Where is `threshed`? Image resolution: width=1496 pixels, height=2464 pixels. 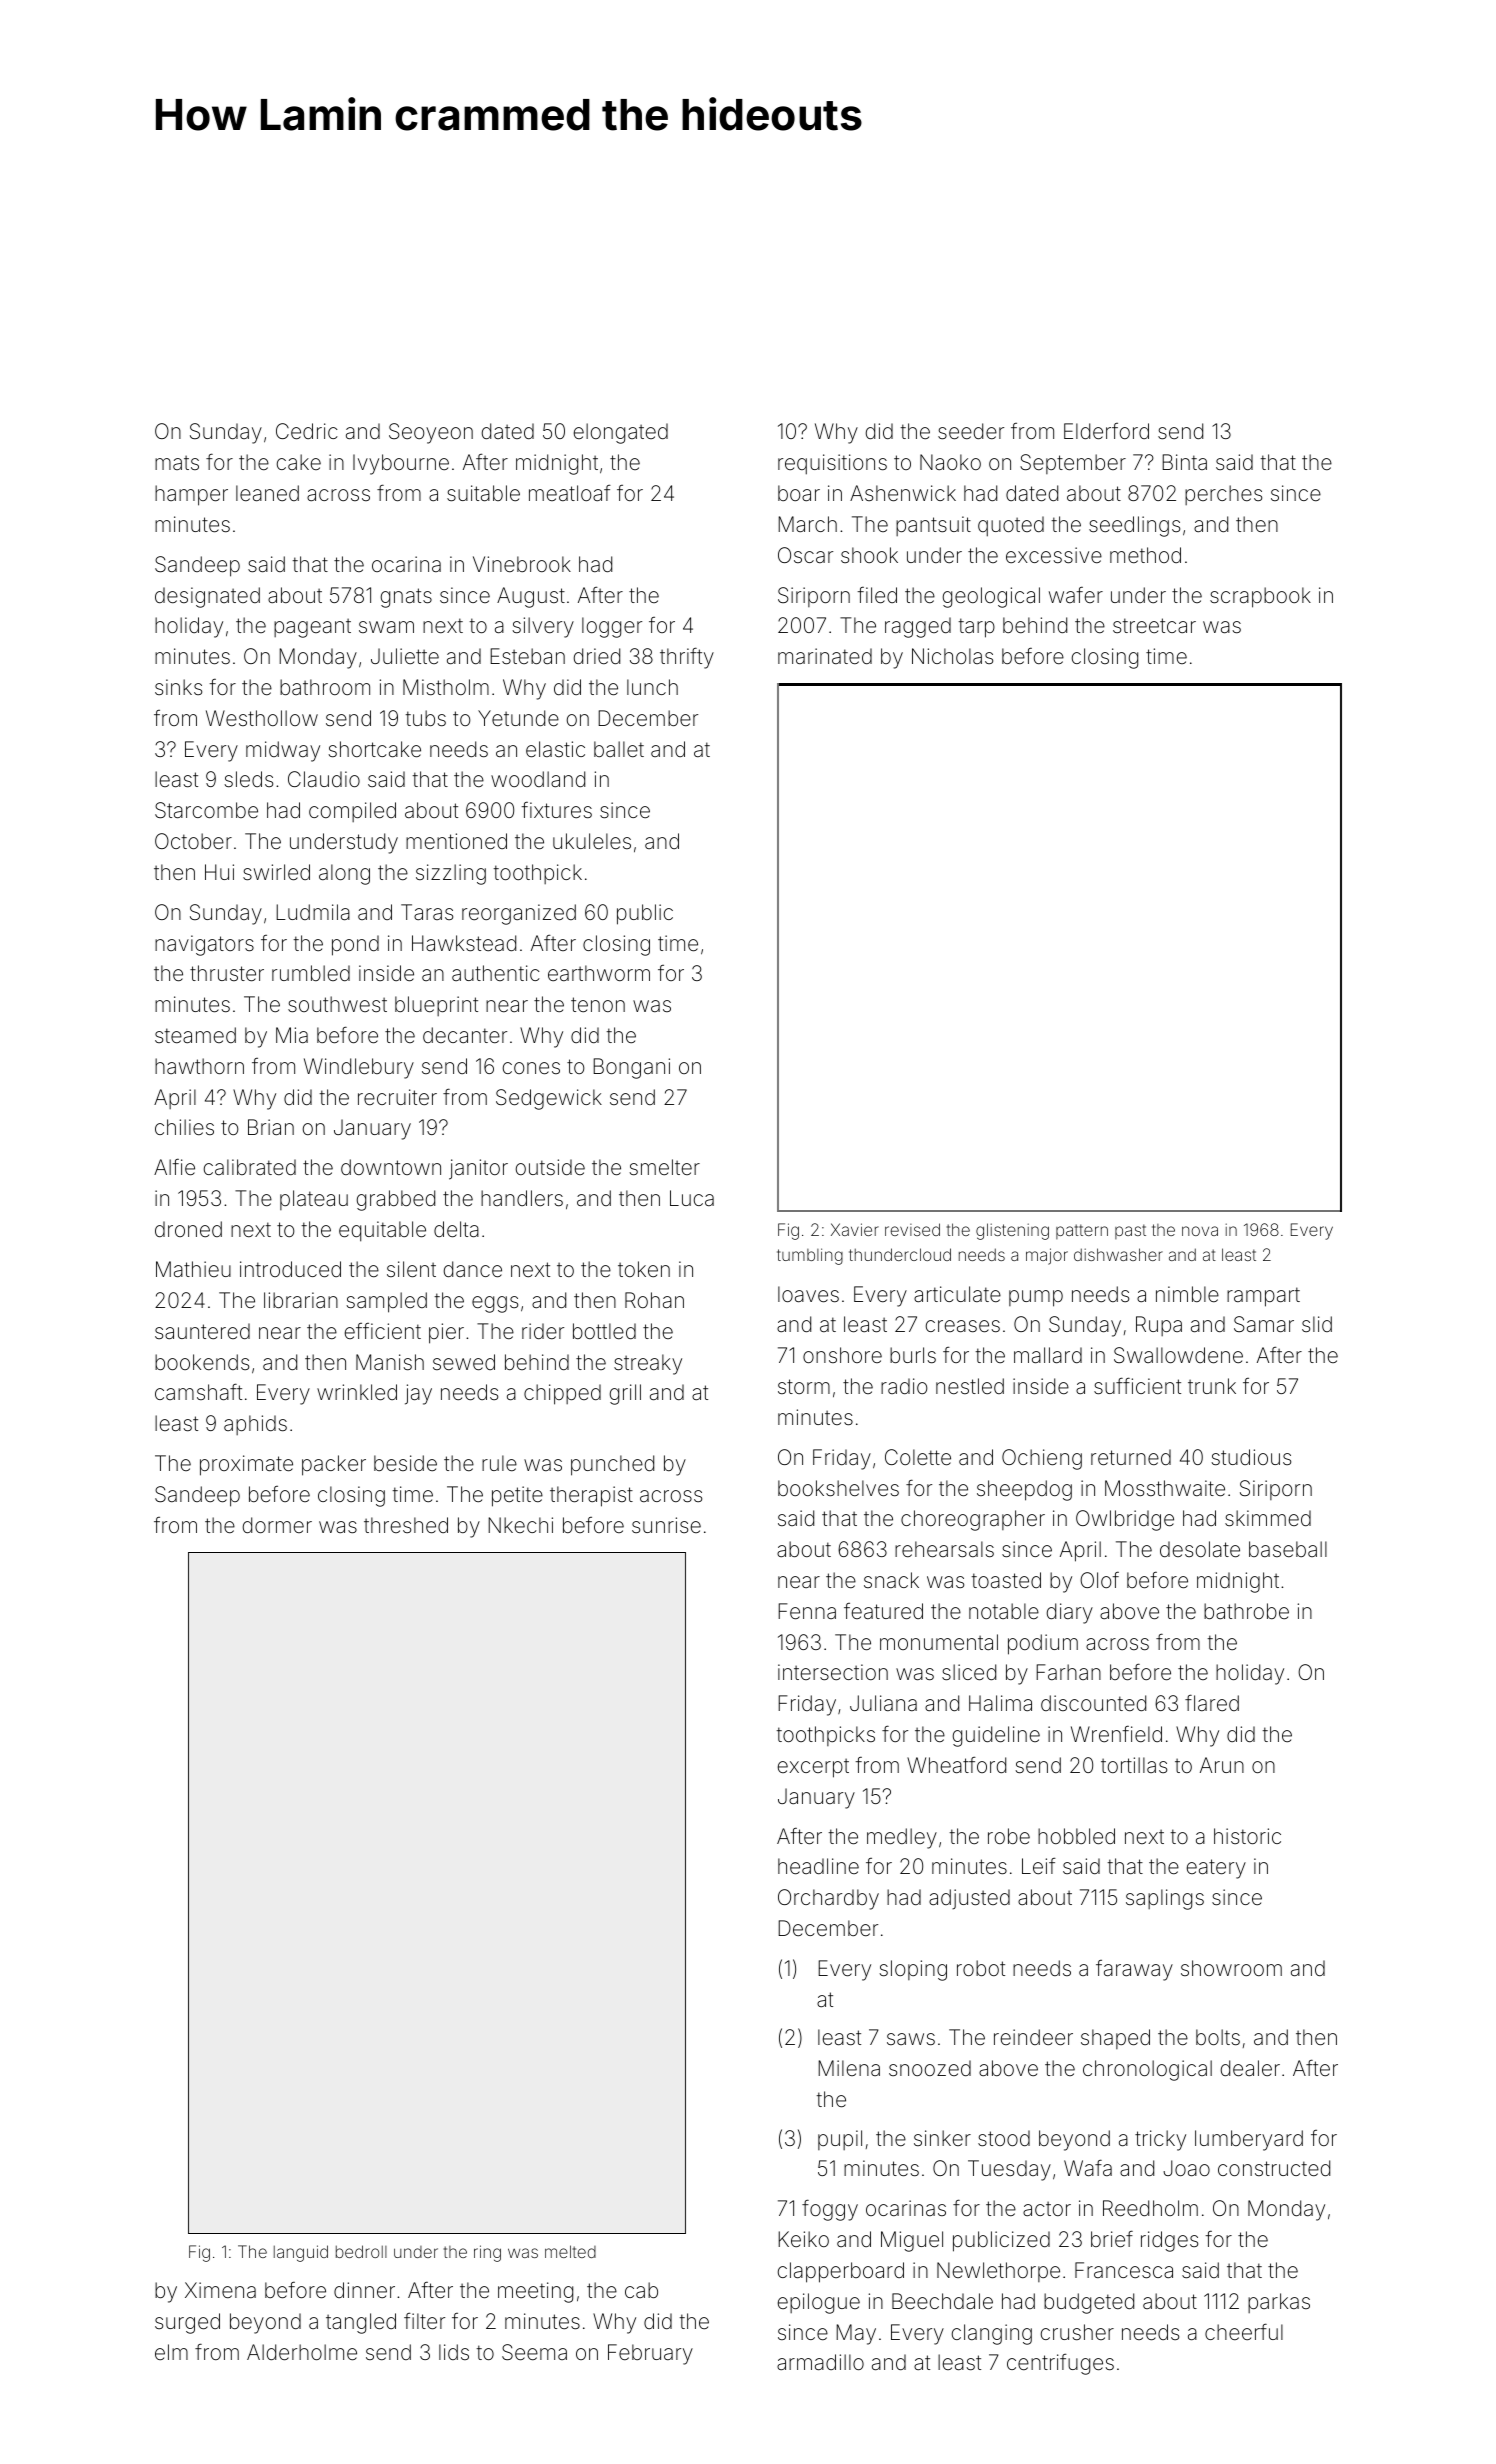 threshed is located at coordinates (406, 1525).
